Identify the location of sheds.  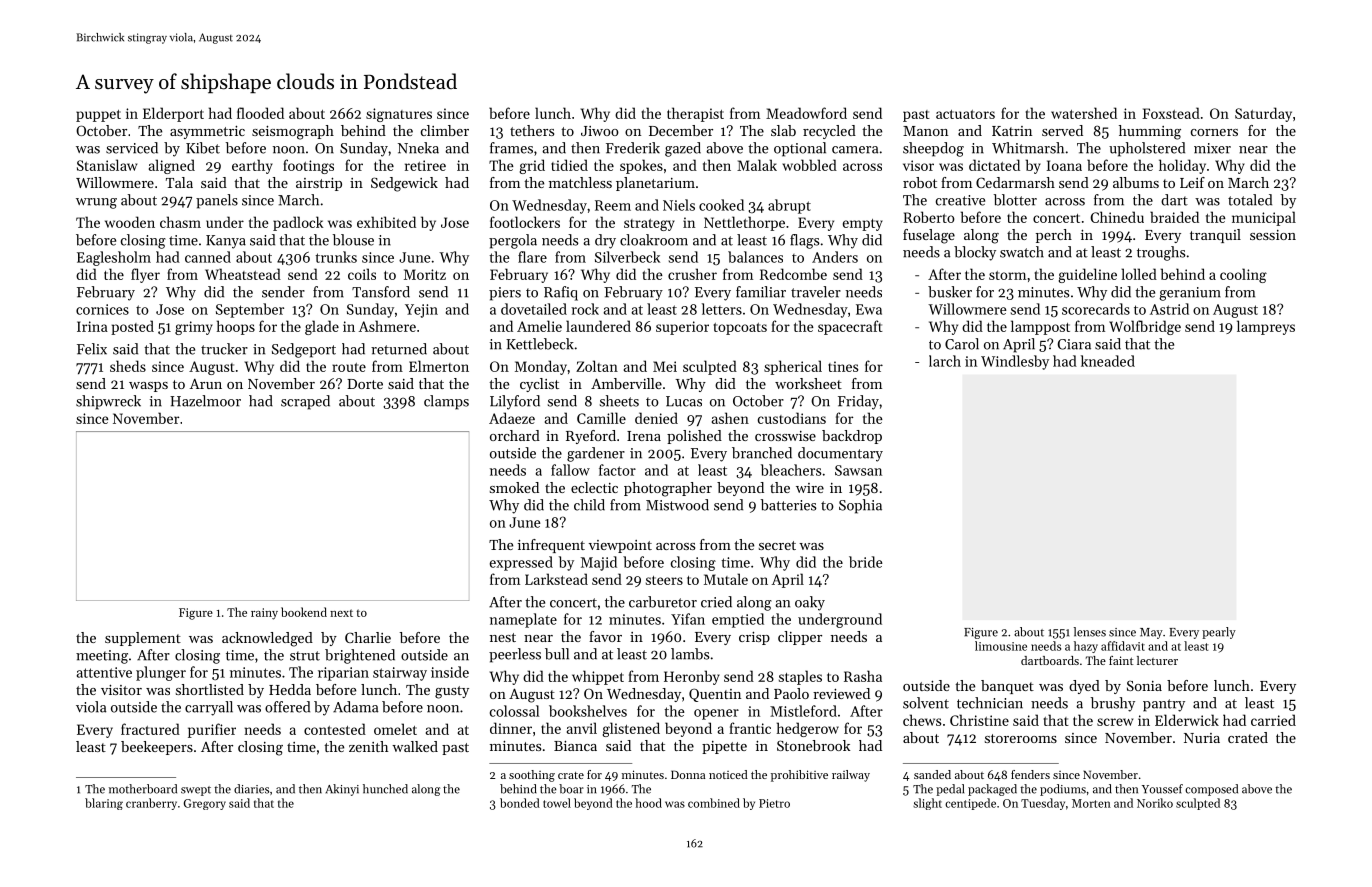
(128, 366).
